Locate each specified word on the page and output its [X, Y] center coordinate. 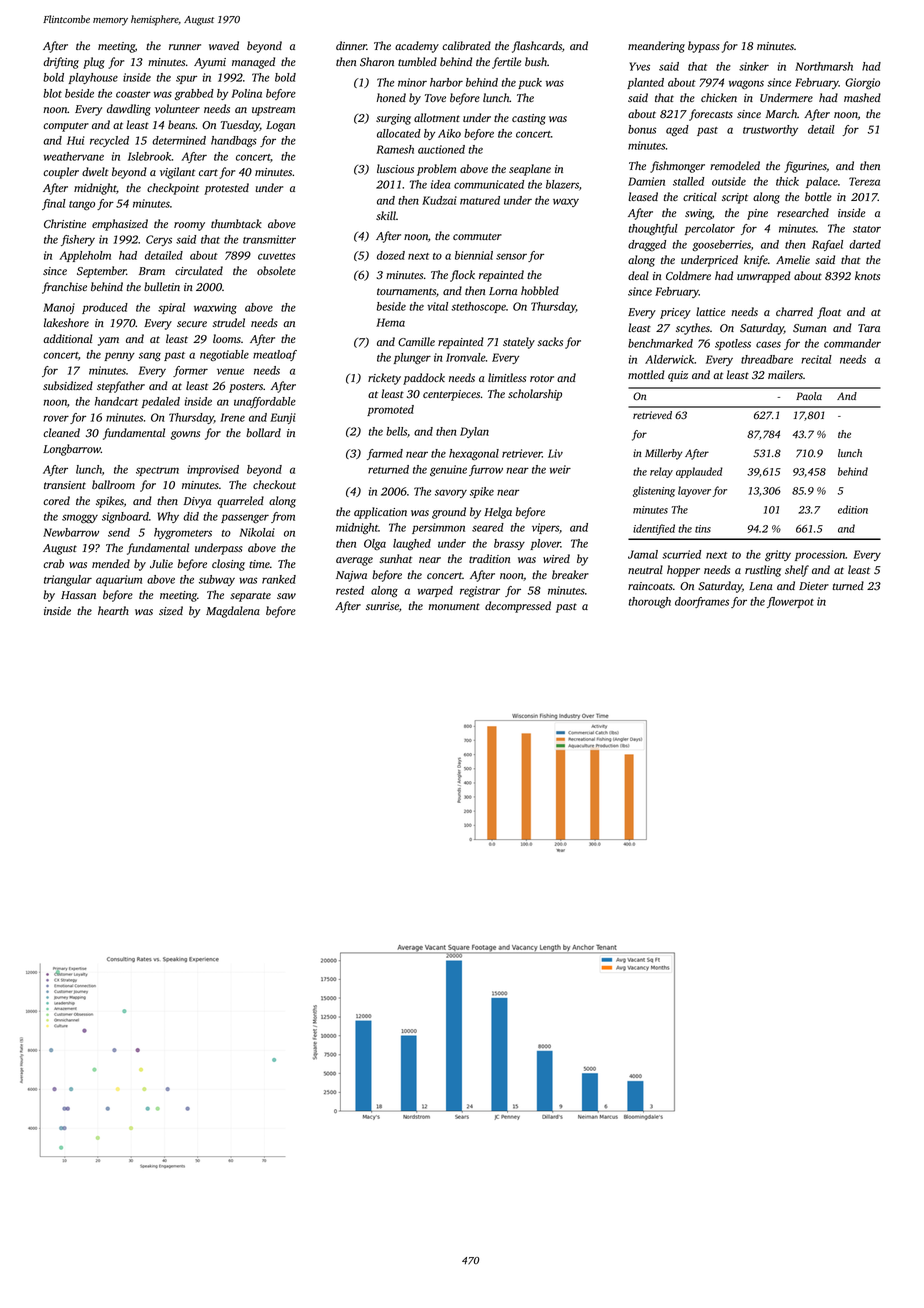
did [191, 516]
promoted [390, 410]
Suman [809, 328]
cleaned [61, 432]
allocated [399, 133]
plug [94, 63]
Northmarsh [824, 66]
